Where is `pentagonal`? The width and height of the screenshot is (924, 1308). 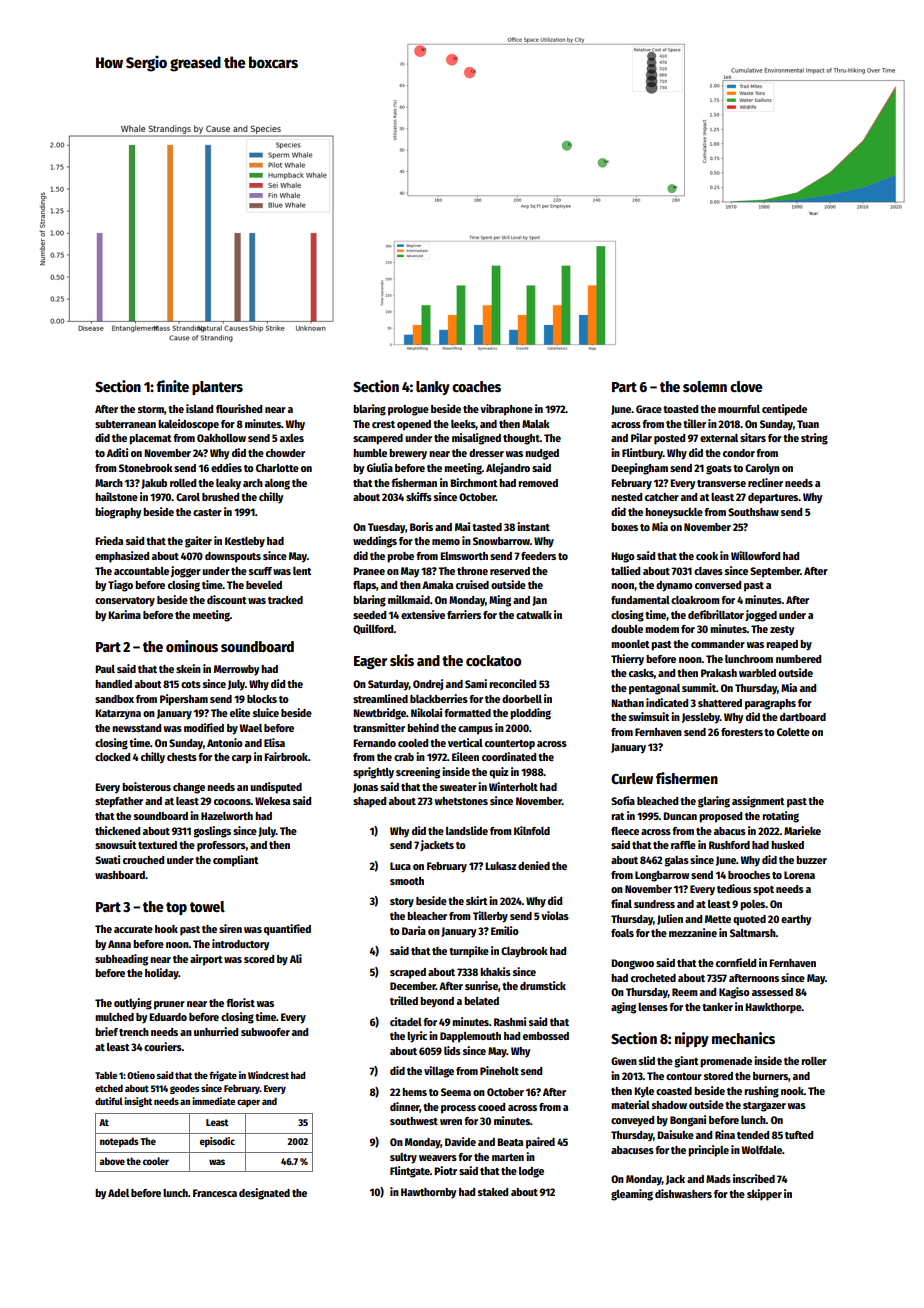
pentagonal is located at coordinates (654, 689).
